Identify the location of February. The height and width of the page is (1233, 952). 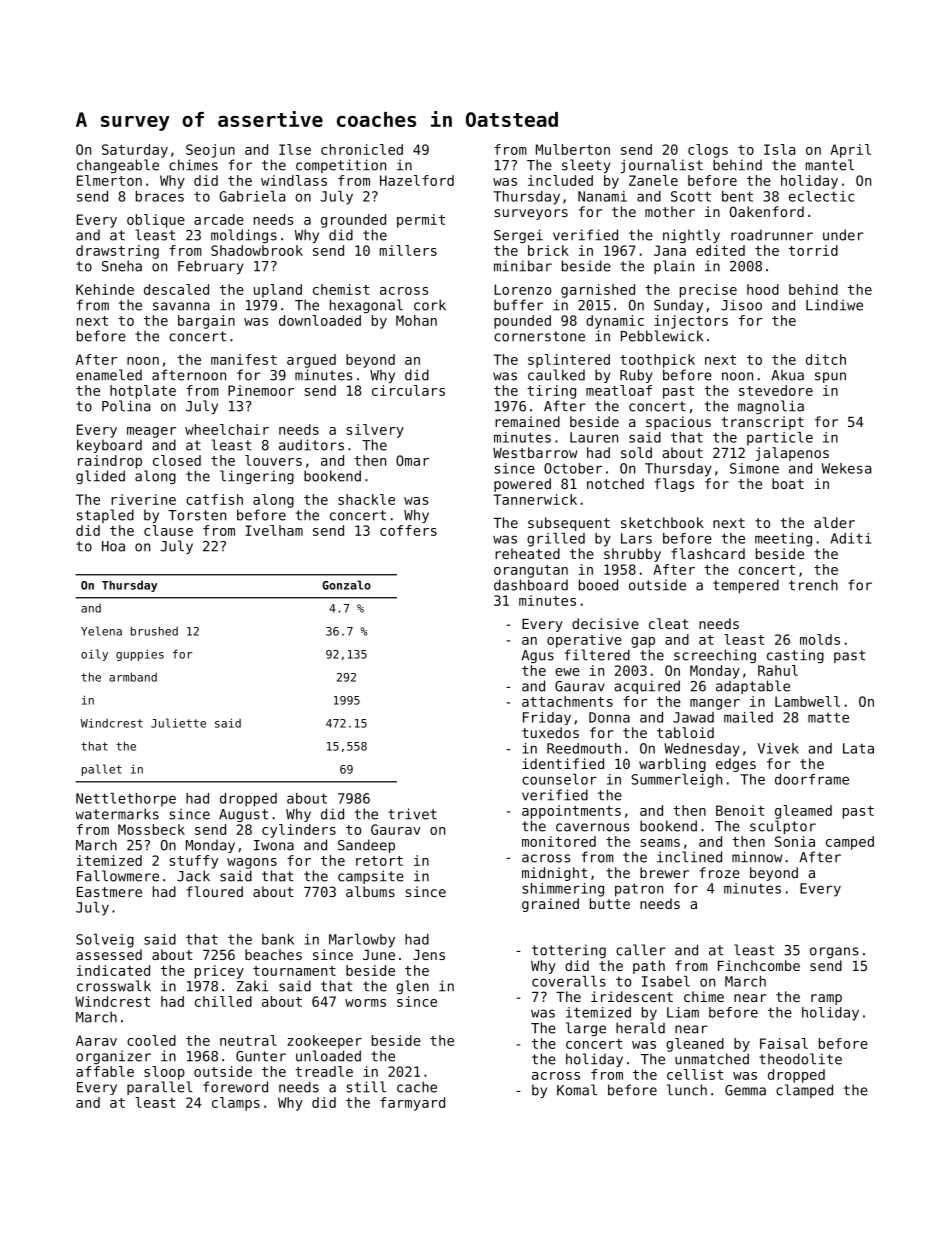
(211, 267).
